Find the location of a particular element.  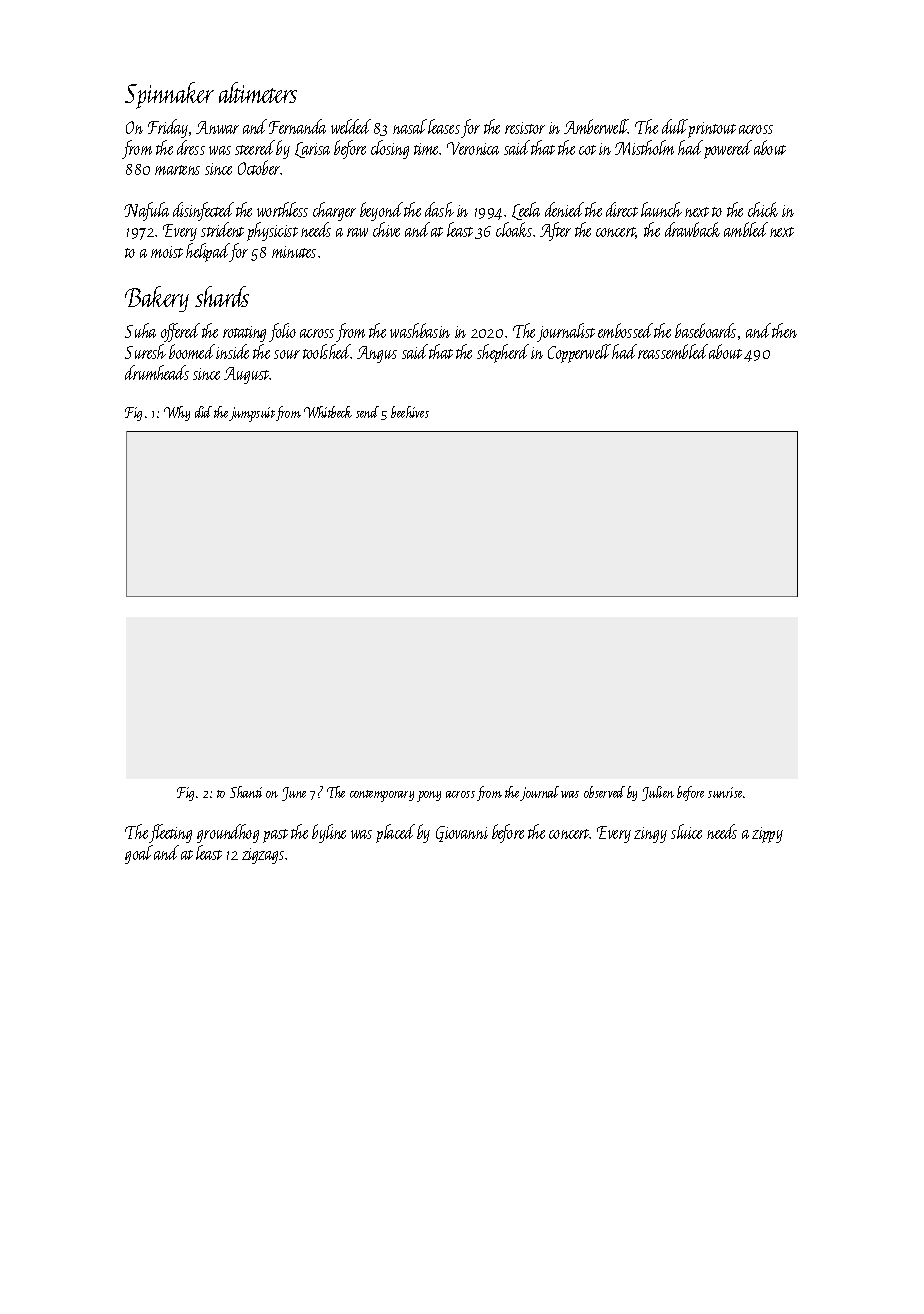

Amberwell is located at coordinates (596, 126).
